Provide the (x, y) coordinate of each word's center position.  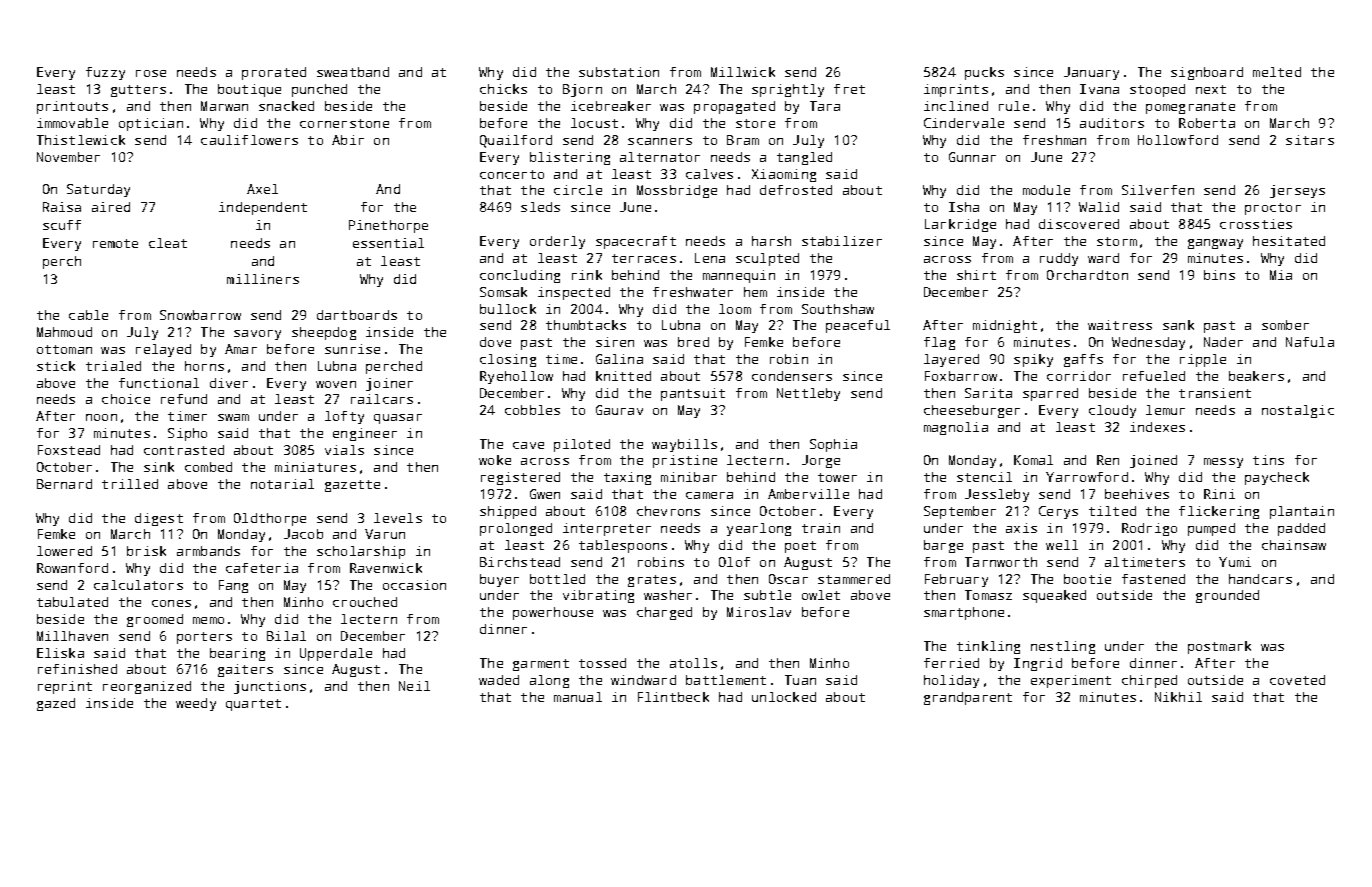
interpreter (607, 529)
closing (508, 360)
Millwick (743, 72)
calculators (138, 585)
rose (151, 73)
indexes (1157, 427)
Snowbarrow (200, 315)
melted (1277, 72)
